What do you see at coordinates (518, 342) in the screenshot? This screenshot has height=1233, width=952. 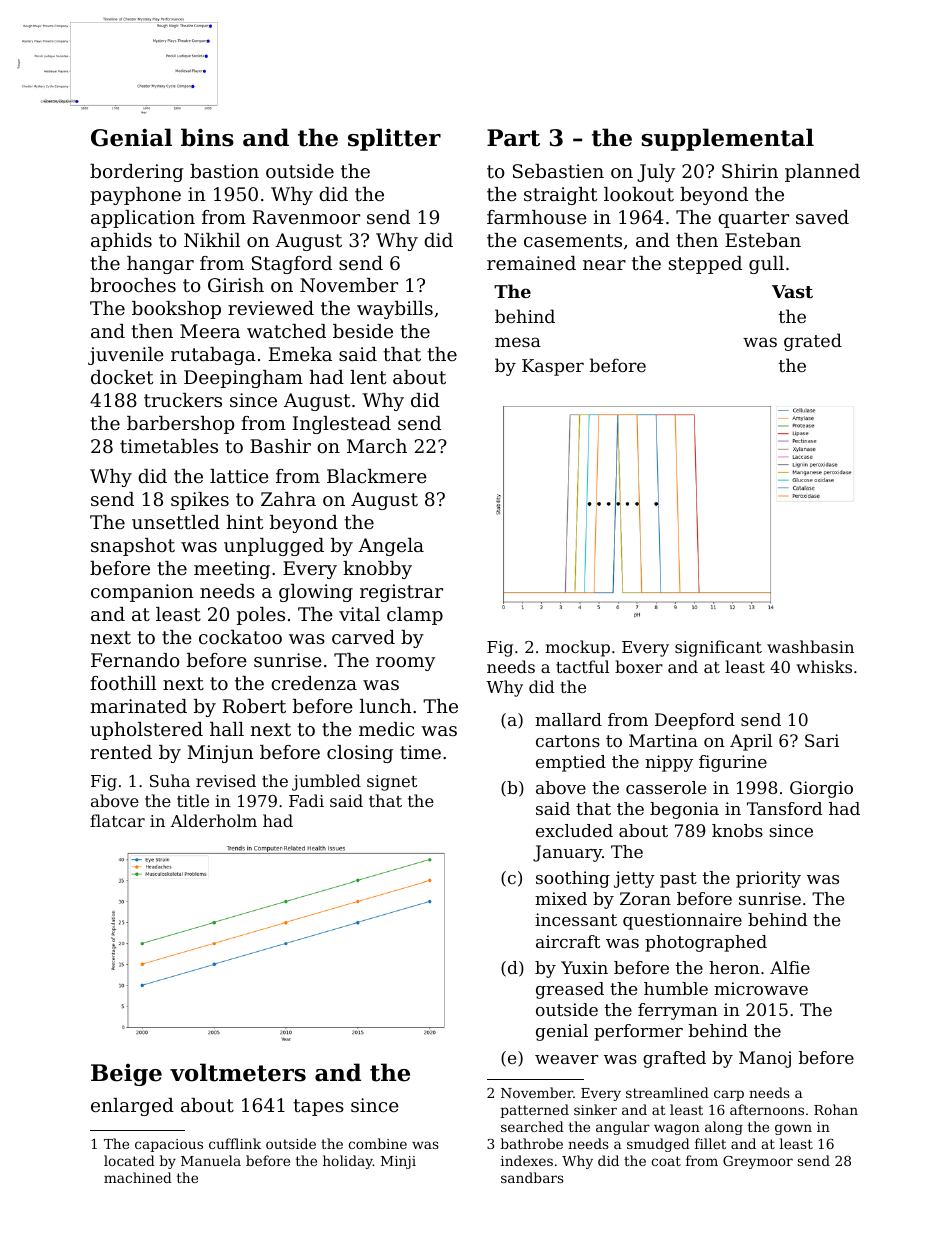 I see `mesa` at bounding box center [518, 342].
